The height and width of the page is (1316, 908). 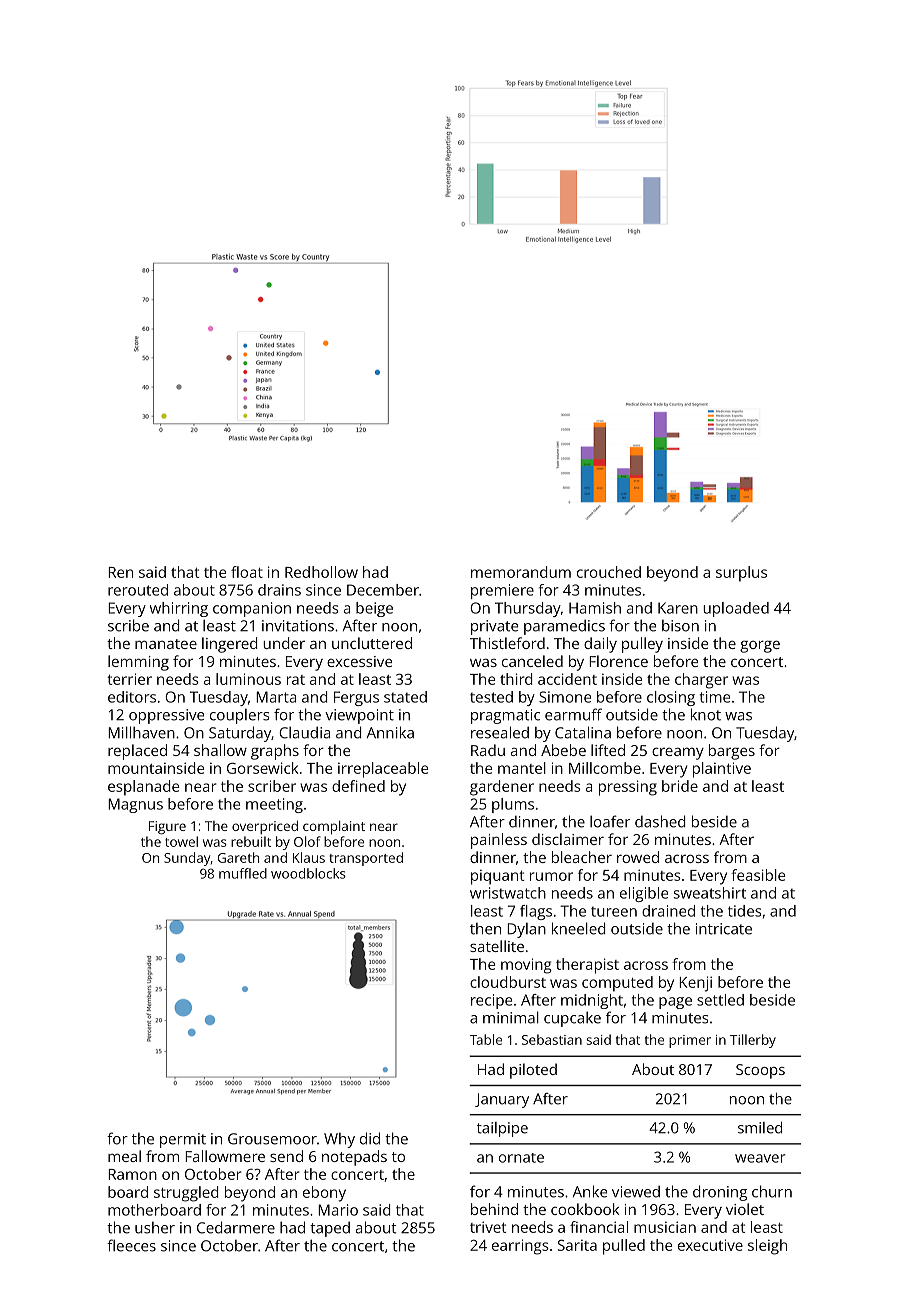 I want to click on defined, so click(x=358, y=786).
